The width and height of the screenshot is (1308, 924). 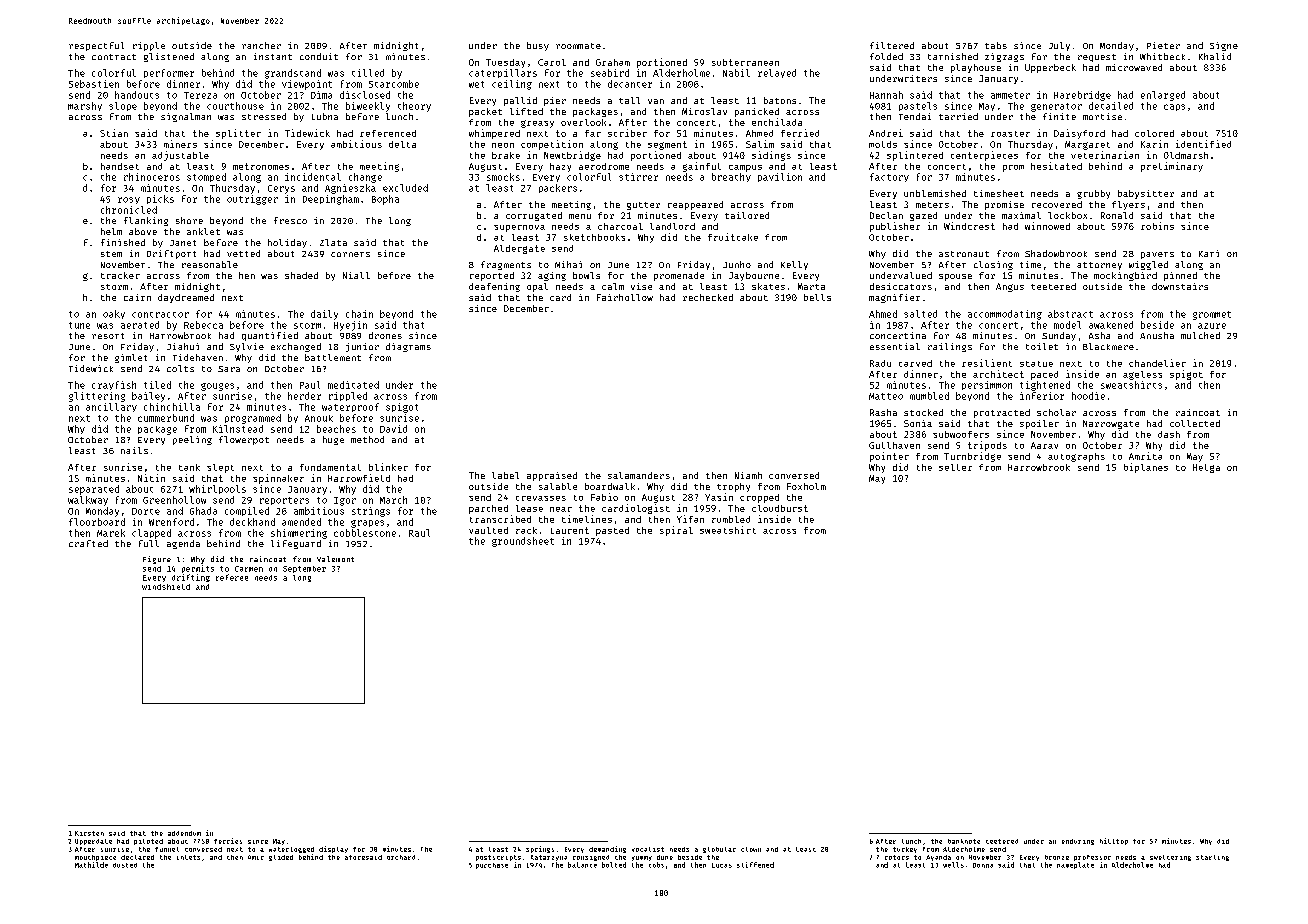 I want to click on respectful, so click(x=96, y=46).
